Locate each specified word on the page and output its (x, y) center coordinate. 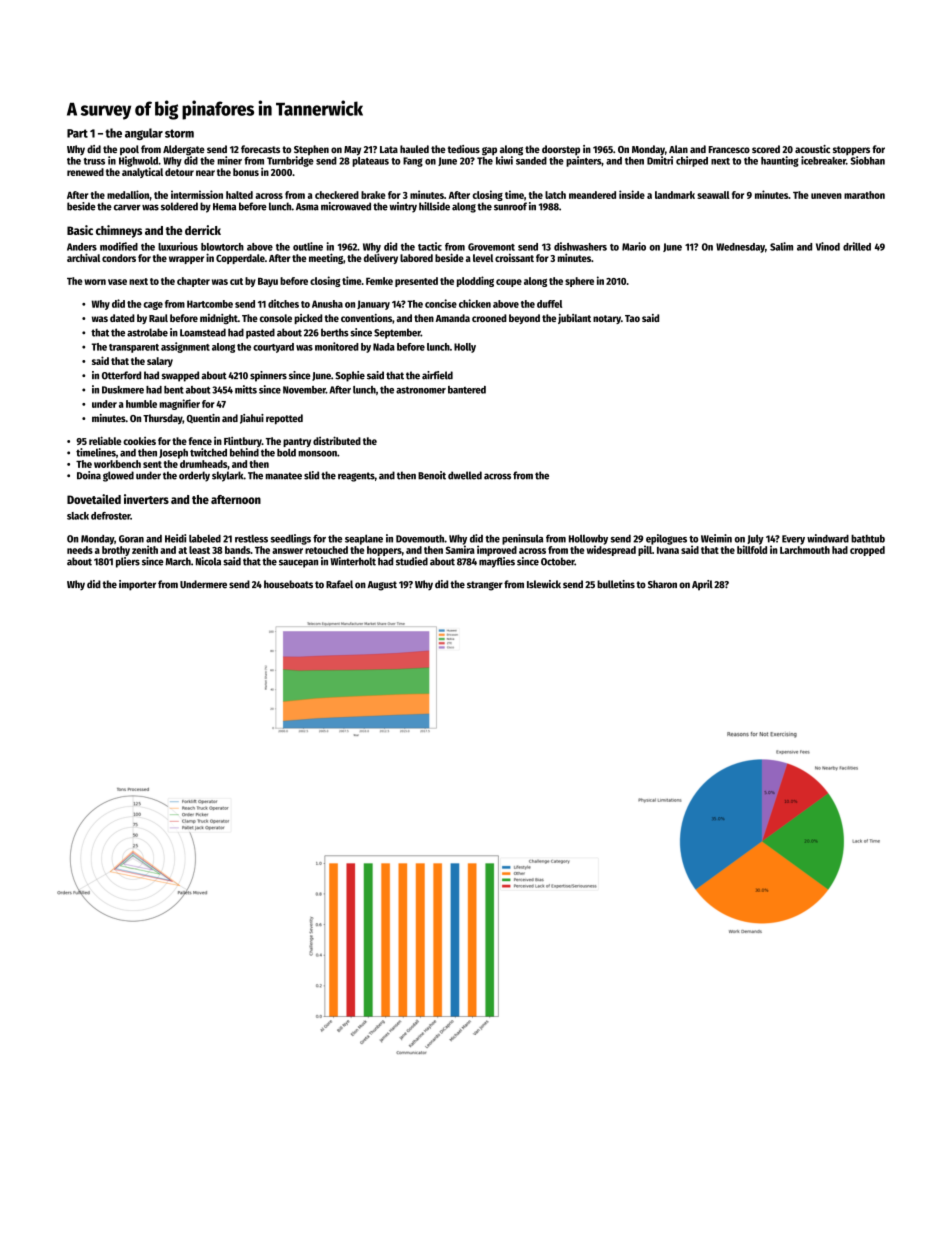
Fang (413, 162)
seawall (713, 195)
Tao (632, 318)
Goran (131, 539)
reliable (105, 440)
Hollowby (588, 539)
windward (828, 538)
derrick (203, 230)
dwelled (465, 475)
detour (179, 172)
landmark (675, 195)
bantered (467, 390)
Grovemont (491, 247)
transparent (134, 348)
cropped (867, 551)
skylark (228, 476)
